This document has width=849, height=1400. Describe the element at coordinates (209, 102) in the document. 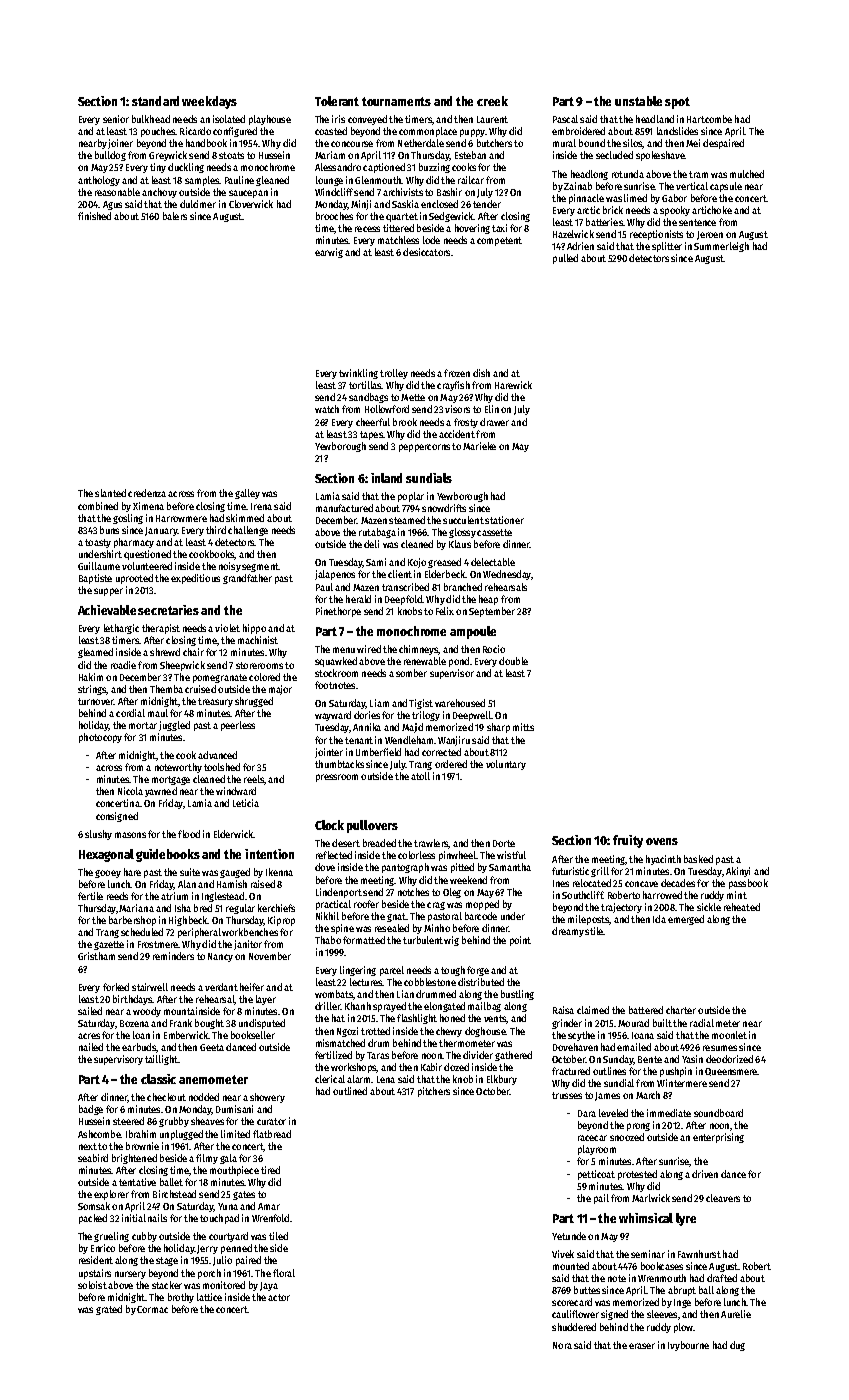

I see `weekdays` at that location.
